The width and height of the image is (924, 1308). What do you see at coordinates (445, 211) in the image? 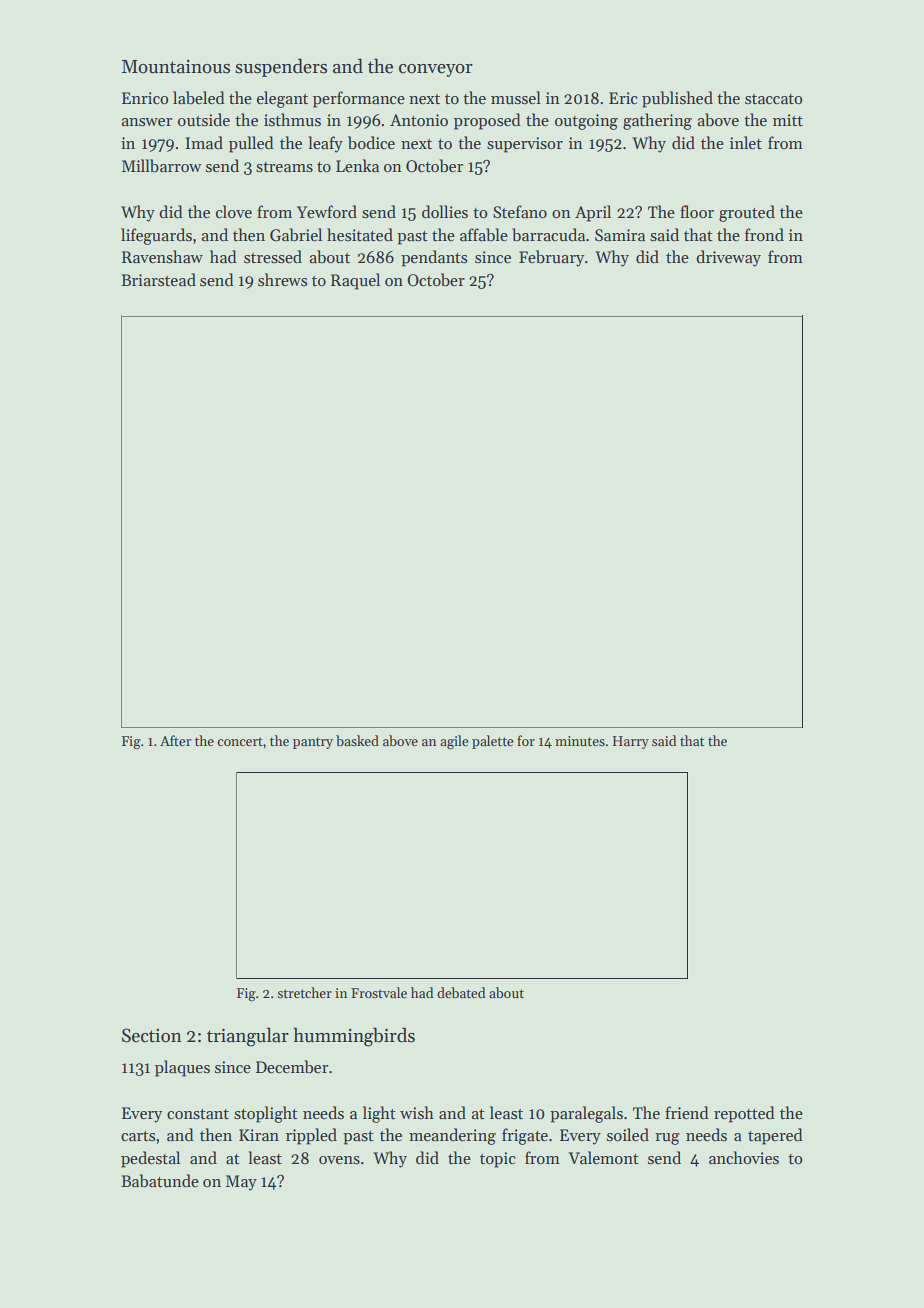
I see `dollies` at bounding box center [445, 211].
